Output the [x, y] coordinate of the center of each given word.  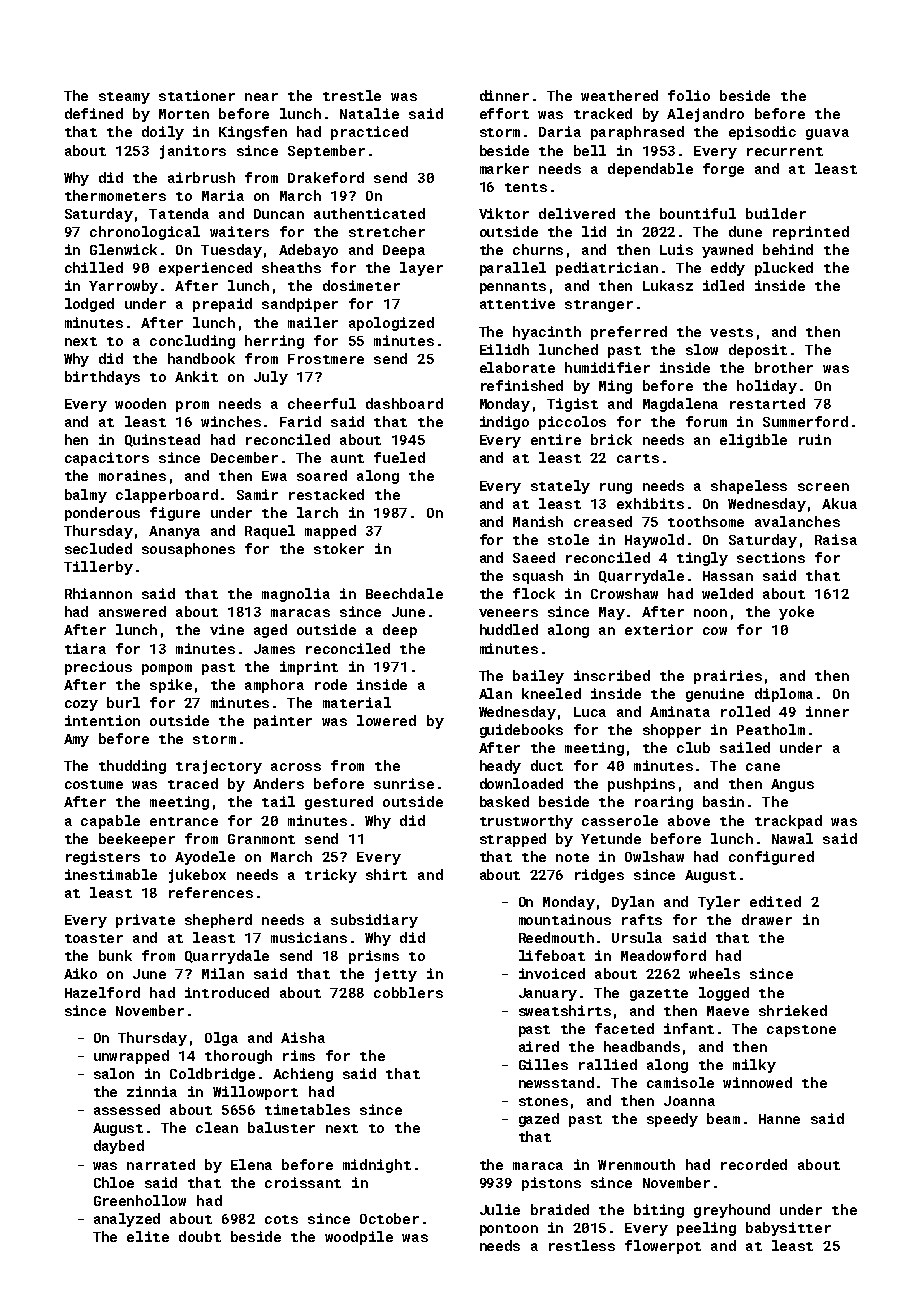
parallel [513, 269]
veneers [508, 613]
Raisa [836, 539]
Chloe [114, 1182]
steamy [124, 98]
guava [827, 134]
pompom [167, 669]
